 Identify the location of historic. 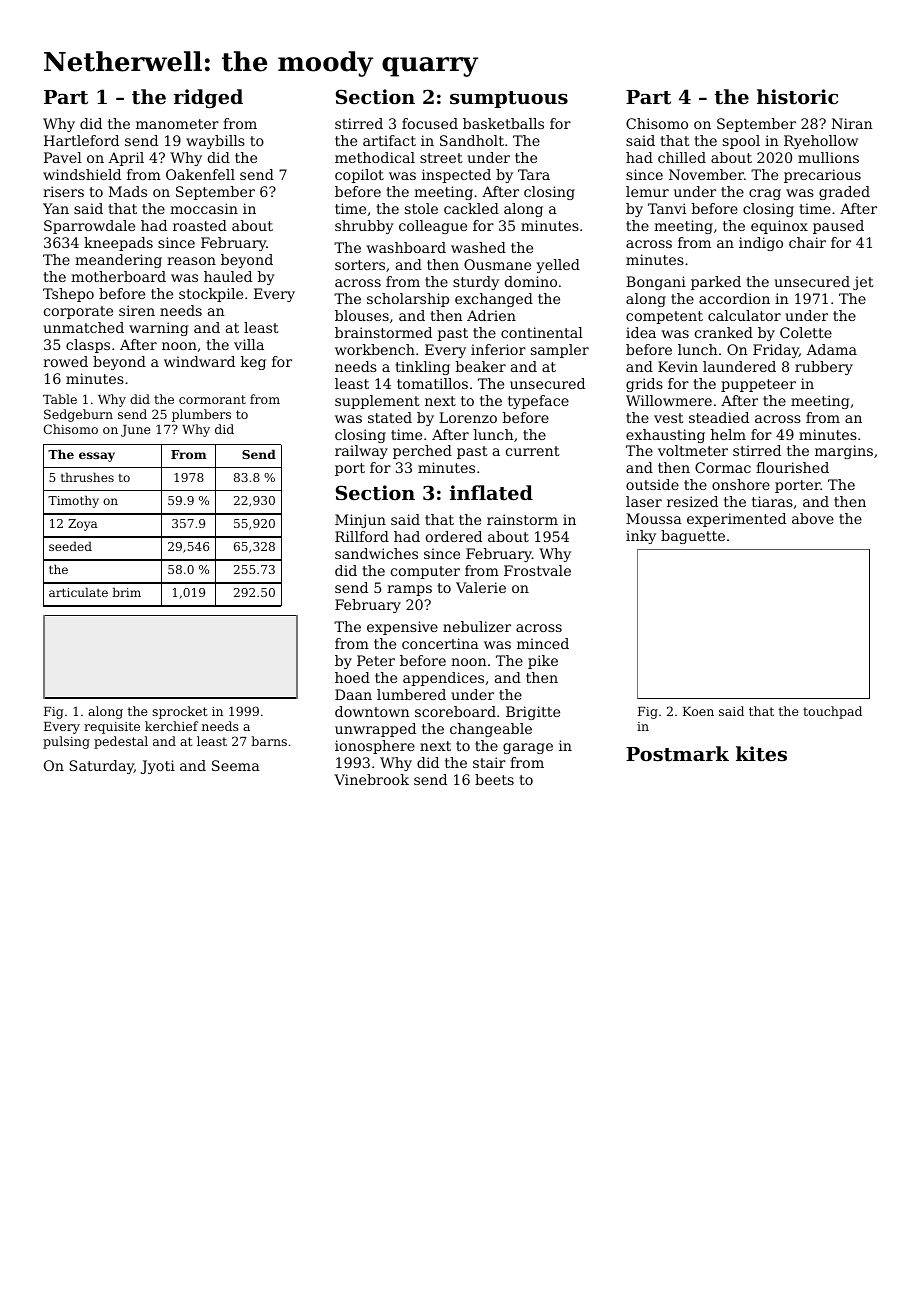
(797, 97).
